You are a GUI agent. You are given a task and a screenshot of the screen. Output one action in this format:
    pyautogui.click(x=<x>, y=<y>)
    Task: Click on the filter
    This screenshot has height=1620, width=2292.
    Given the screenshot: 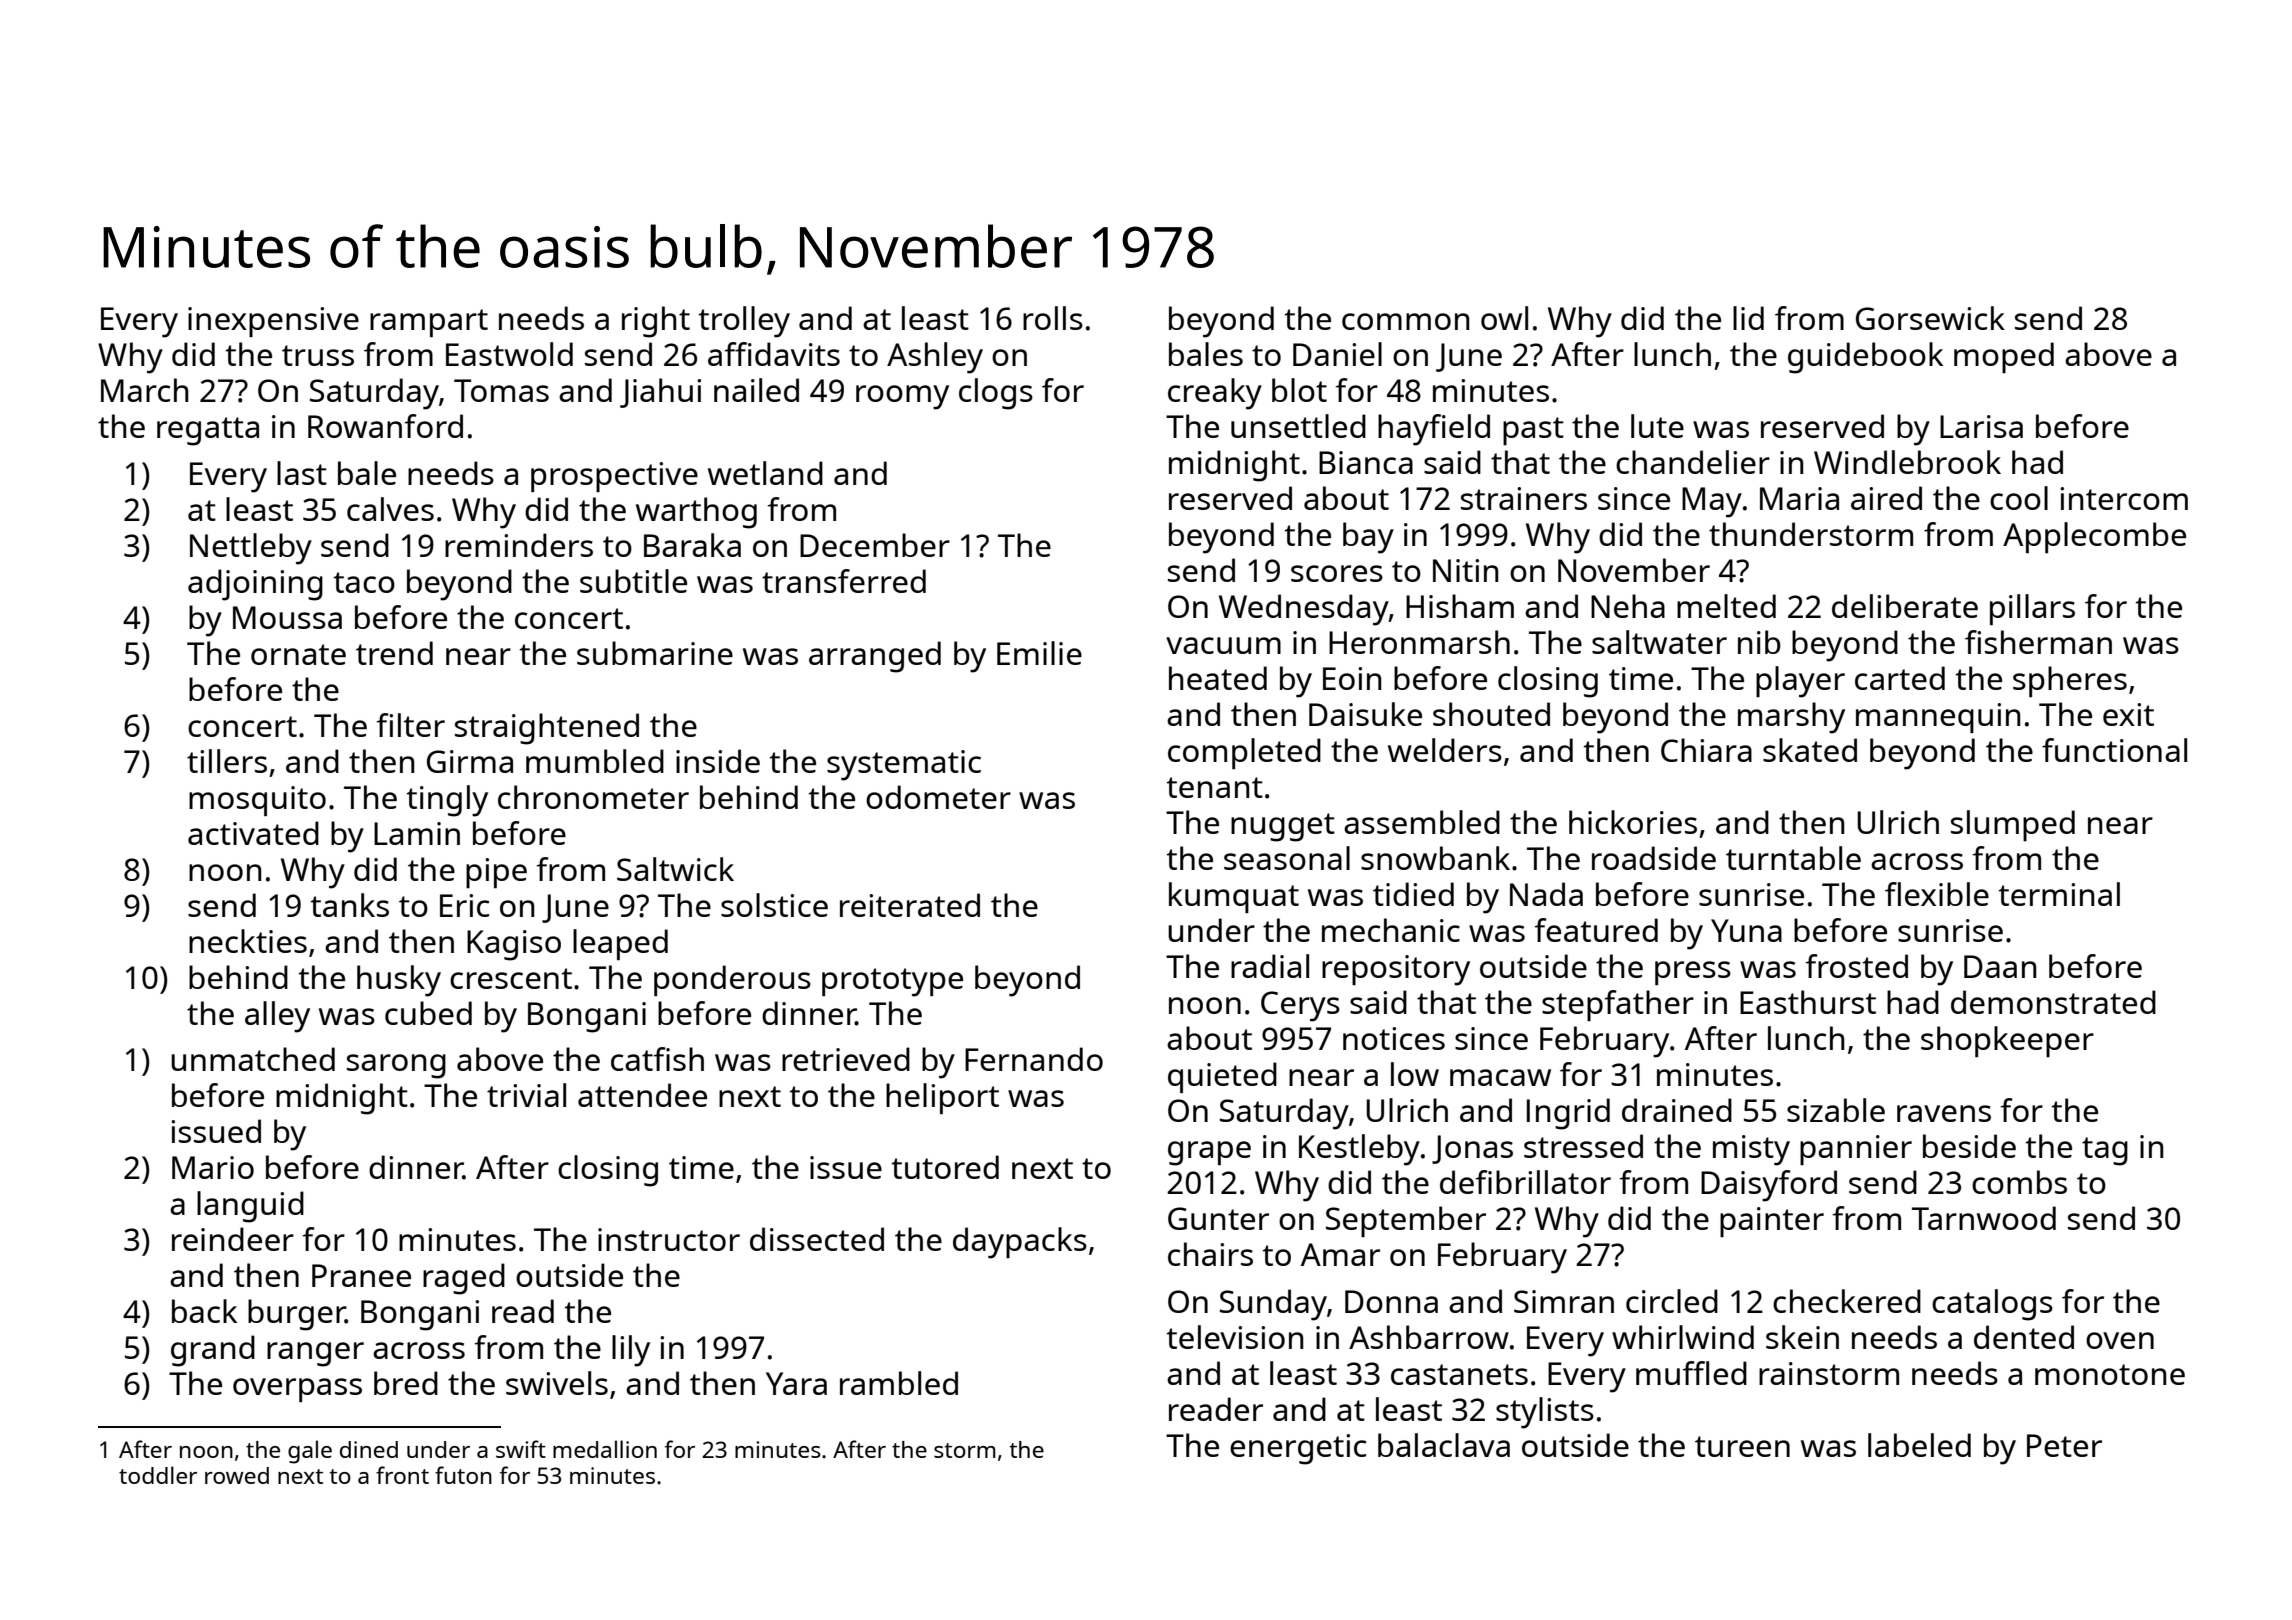 What is the action you would take?
    pyautogui.click(x=411, y=725)
